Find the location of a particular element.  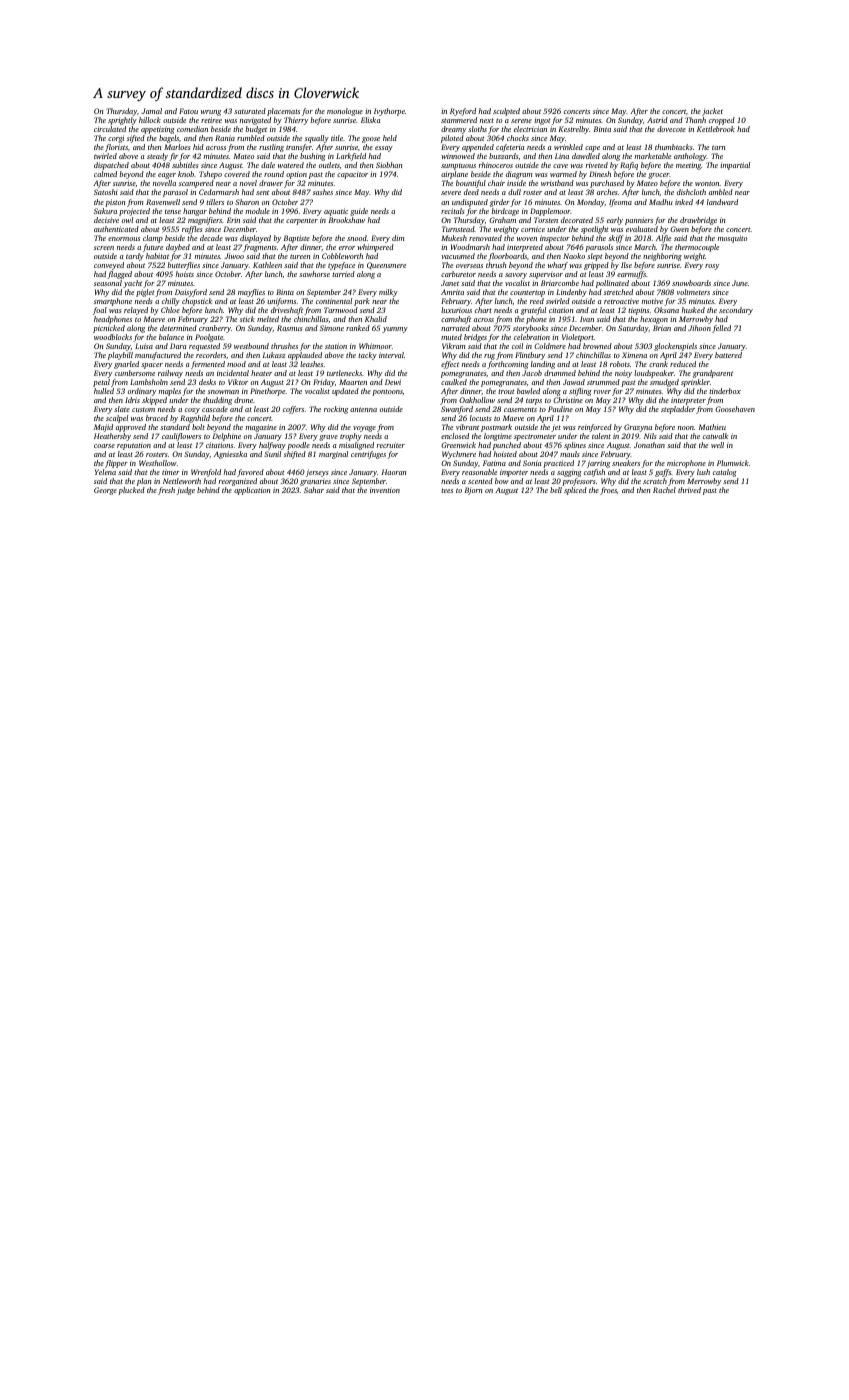

Whitmoor is located at coordinates (375, 346).
